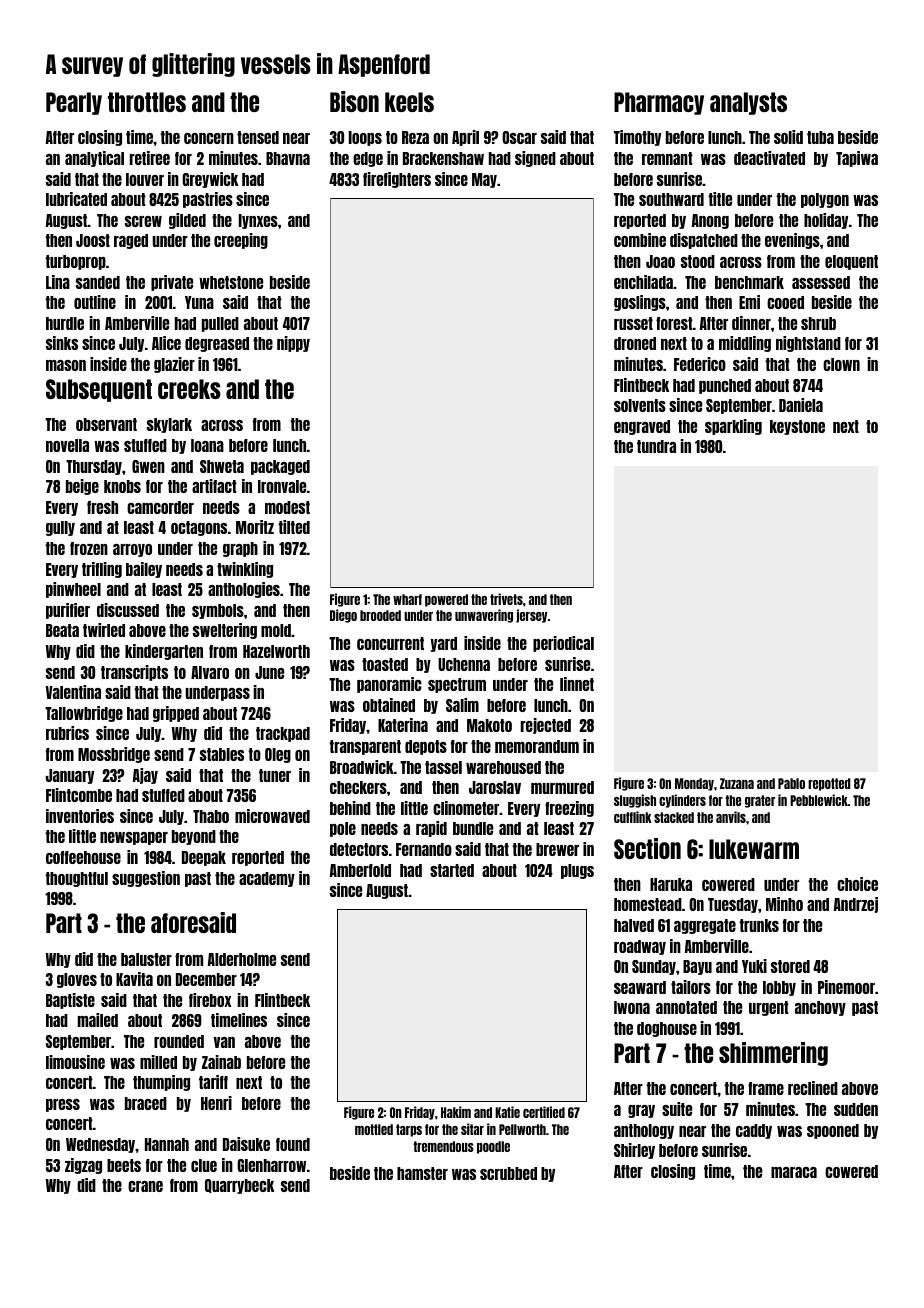 The height and width of the screenshot is (1308, 924). What do you see at coordinates (659, 103) in the screenshot?
I see `Pharmacy` at bounding box center [659, 103].
